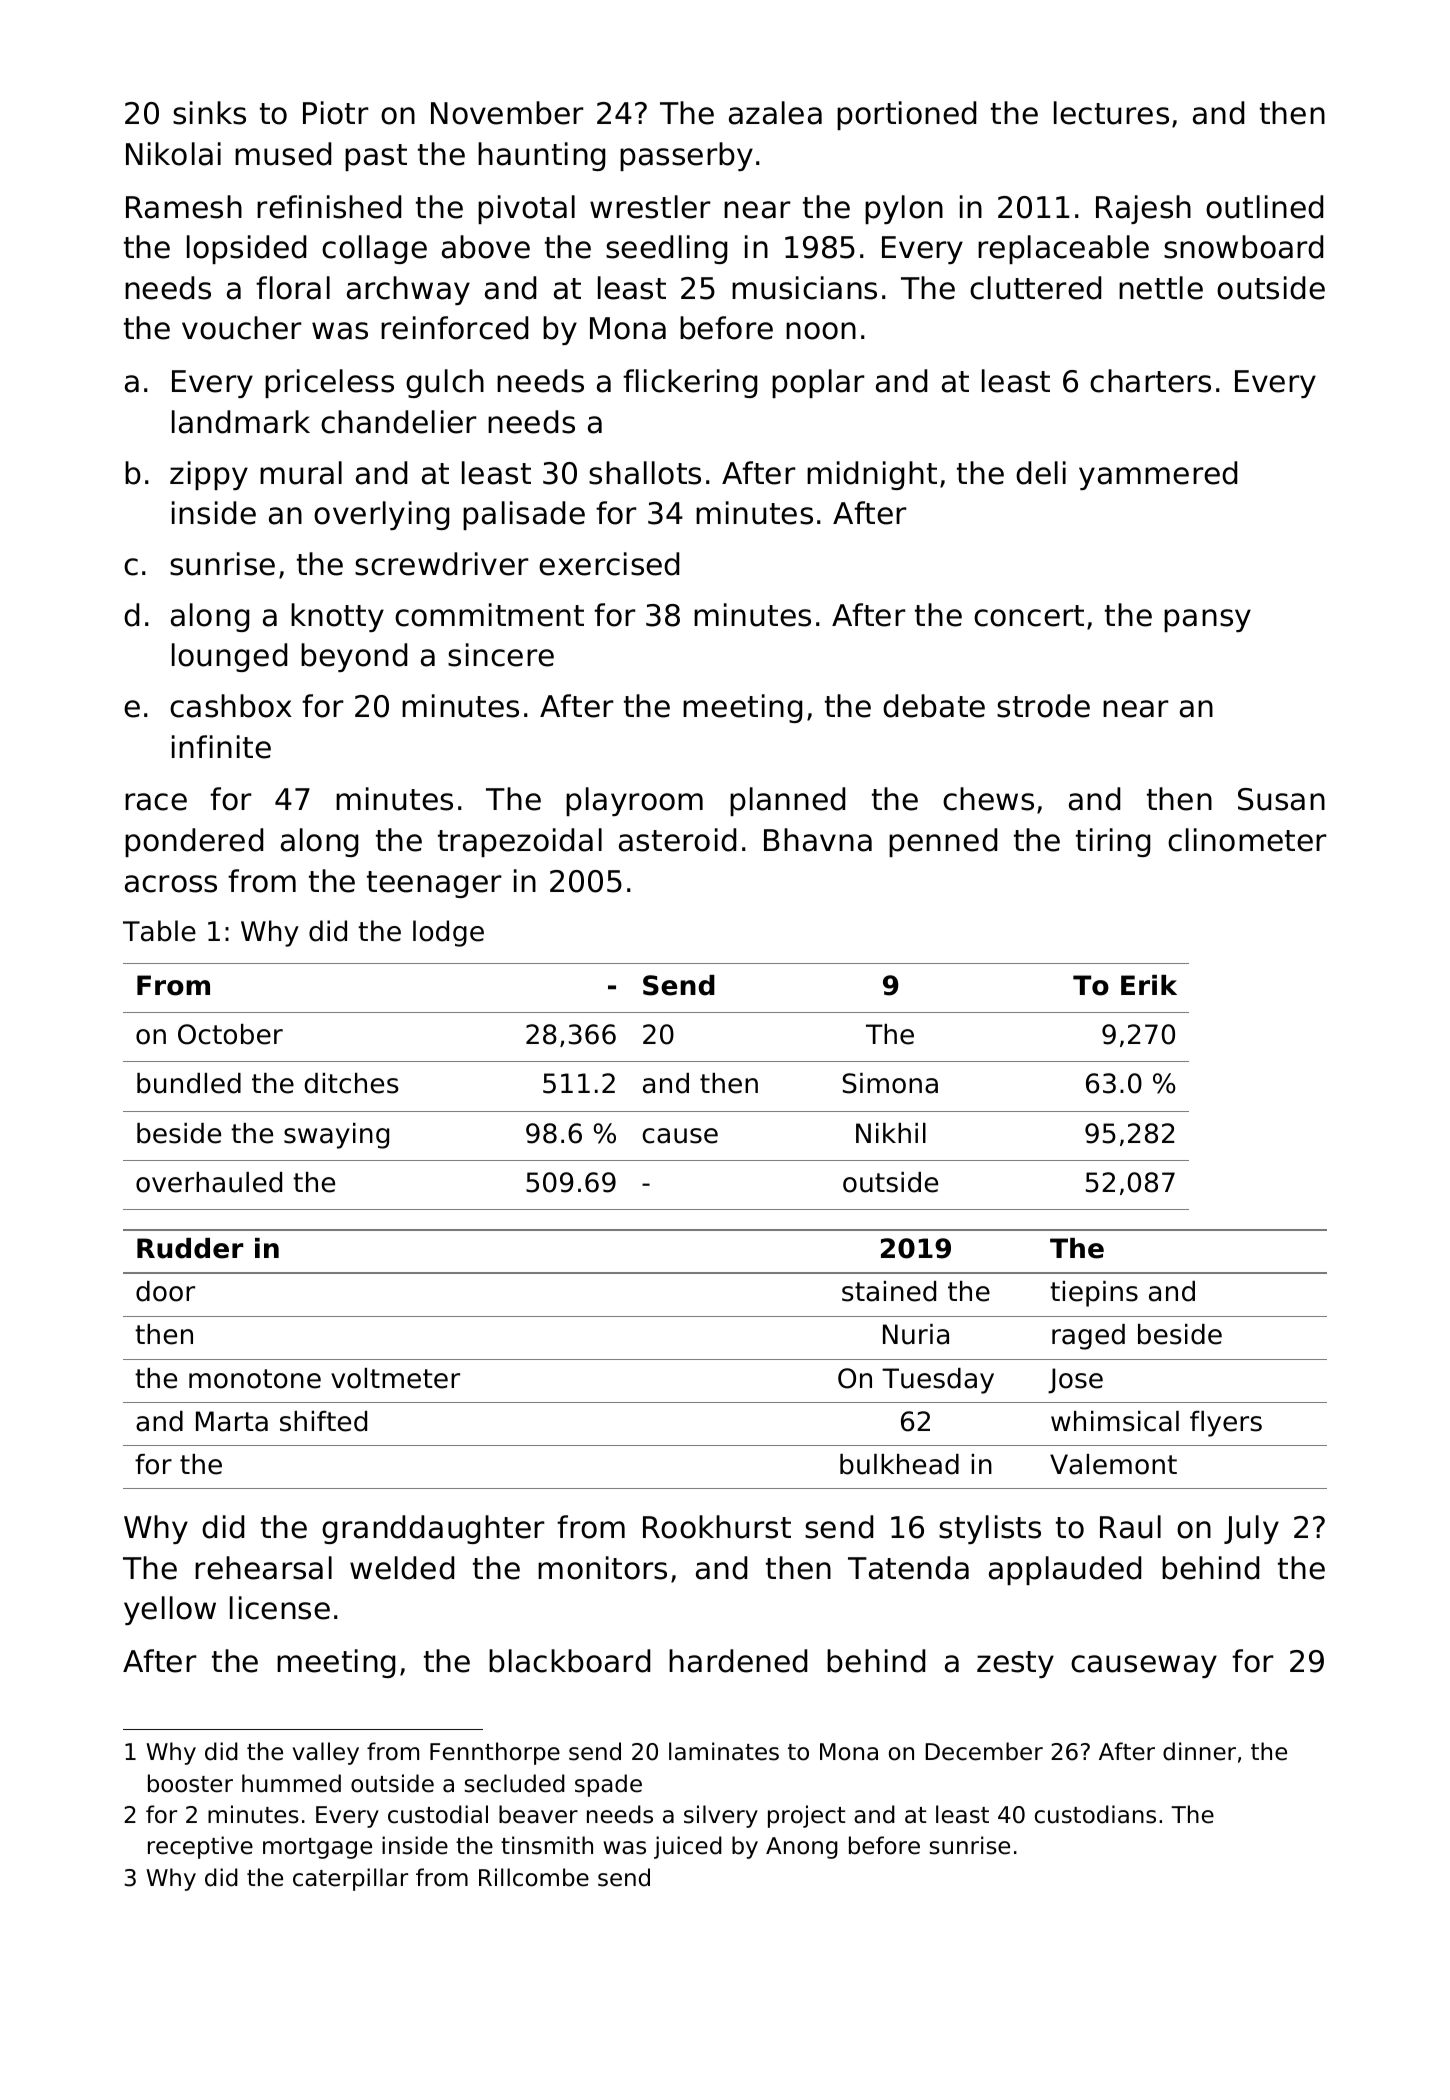 The image size is (1450, 2100). What do you see at coordinates (889, 1291) in the screenshot?
I see `stained` at bounding box center [889, 1291].
